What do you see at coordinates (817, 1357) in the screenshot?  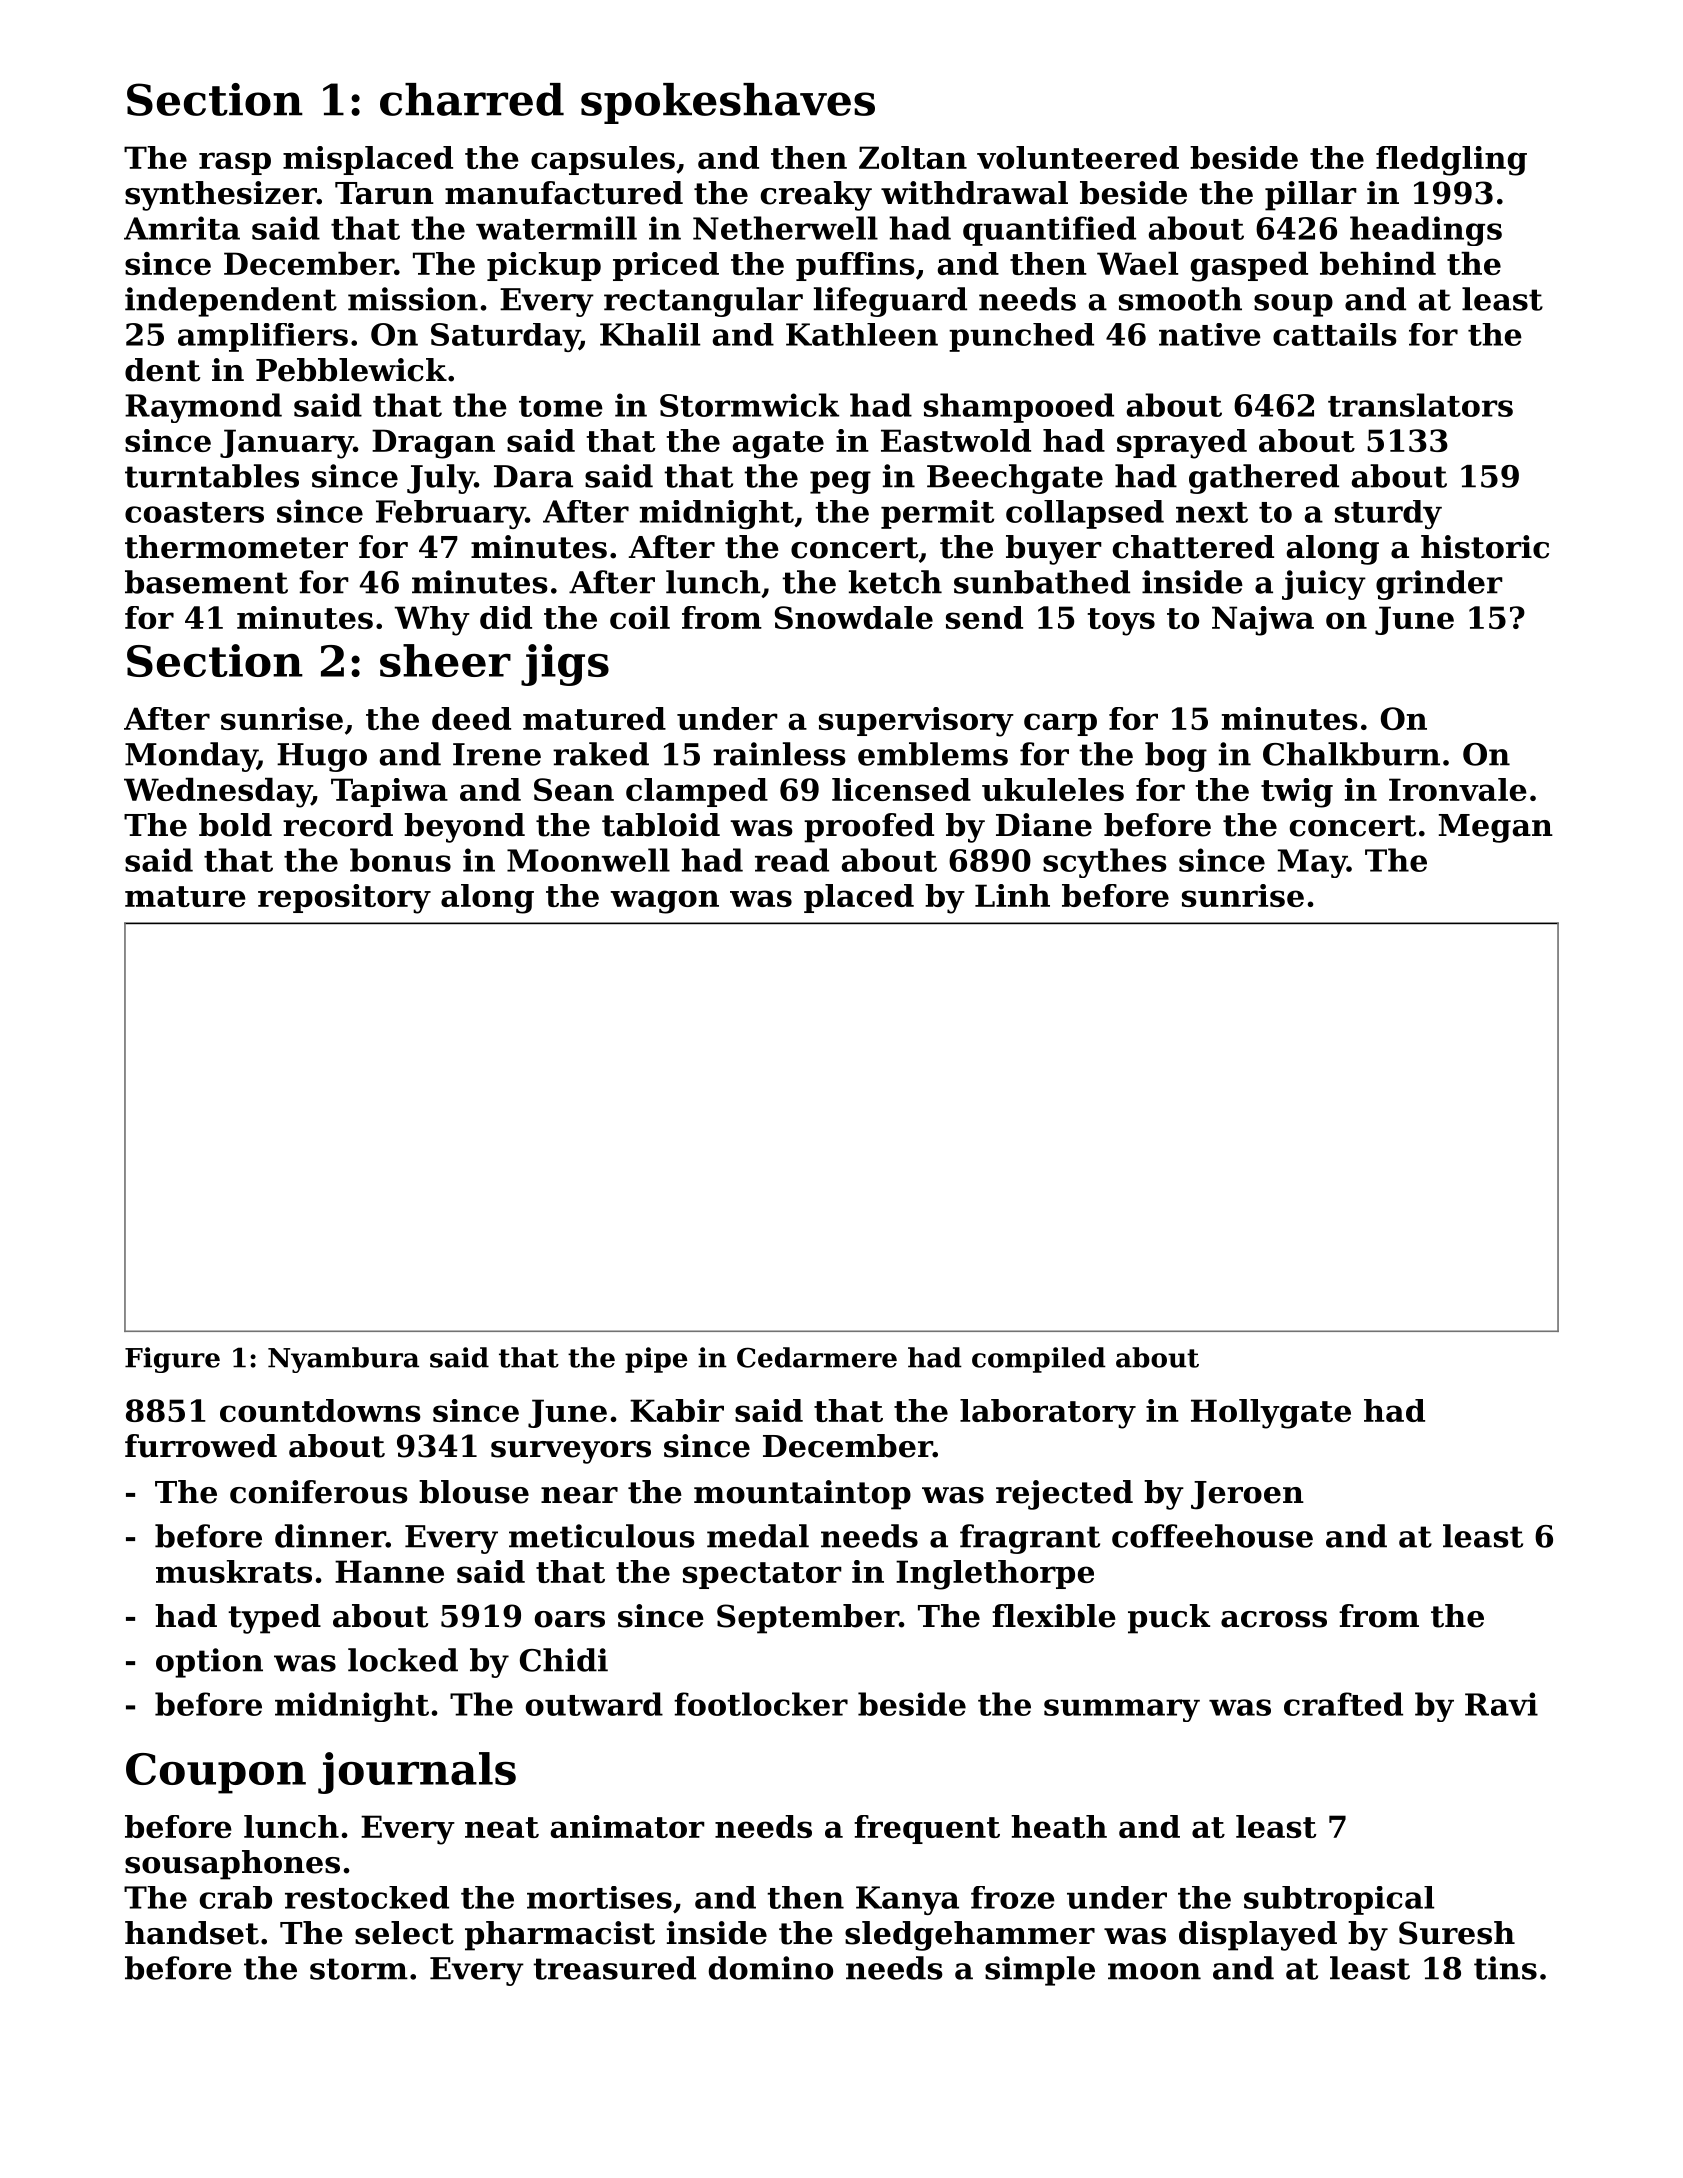 I see `Cedarmere` at bounding box center [817, 1357].
